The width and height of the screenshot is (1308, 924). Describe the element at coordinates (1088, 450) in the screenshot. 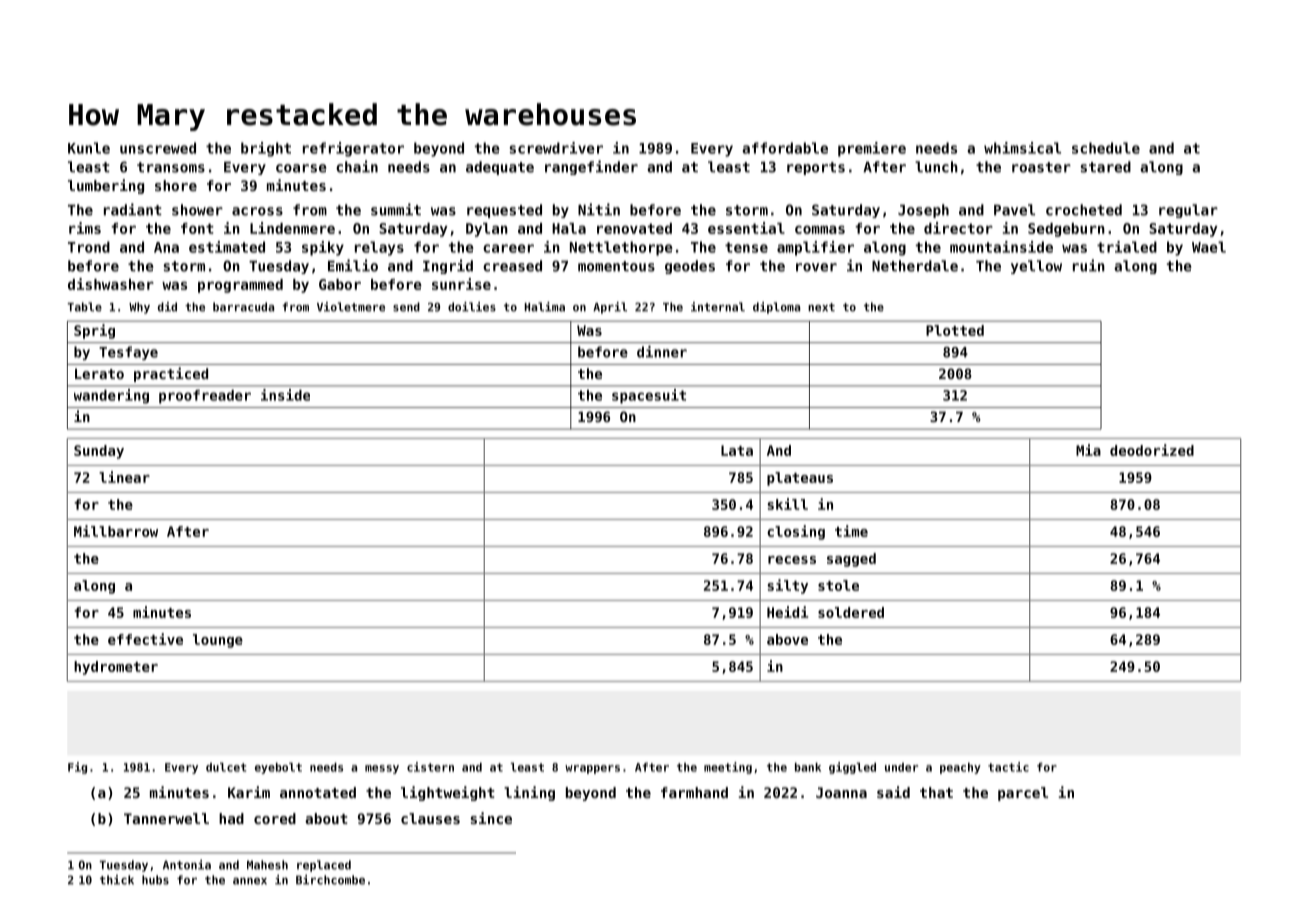

I see `Mia` at that location.
